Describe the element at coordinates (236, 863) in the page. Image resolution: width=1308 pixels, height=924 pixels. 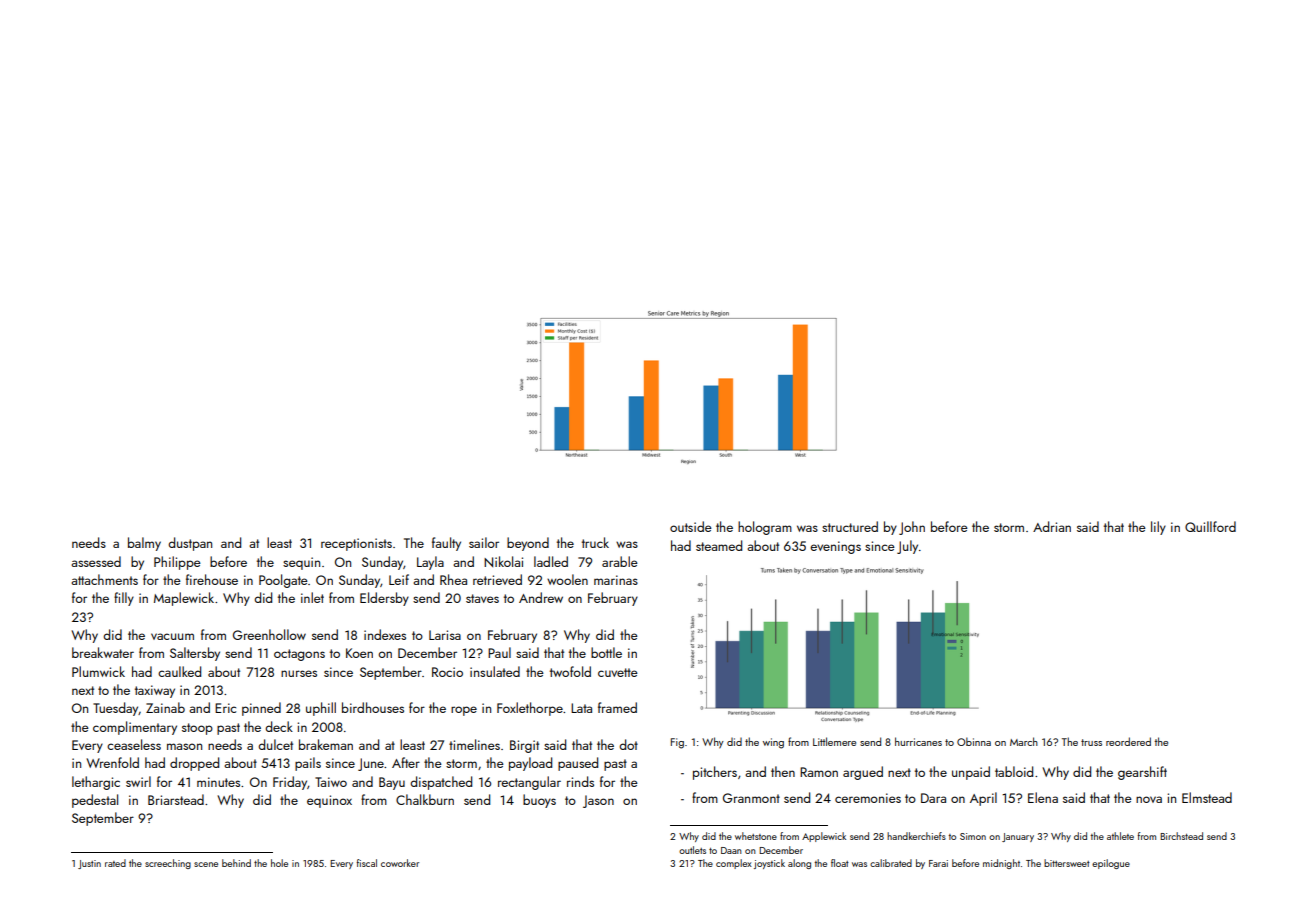
I see `behind` at that location.
